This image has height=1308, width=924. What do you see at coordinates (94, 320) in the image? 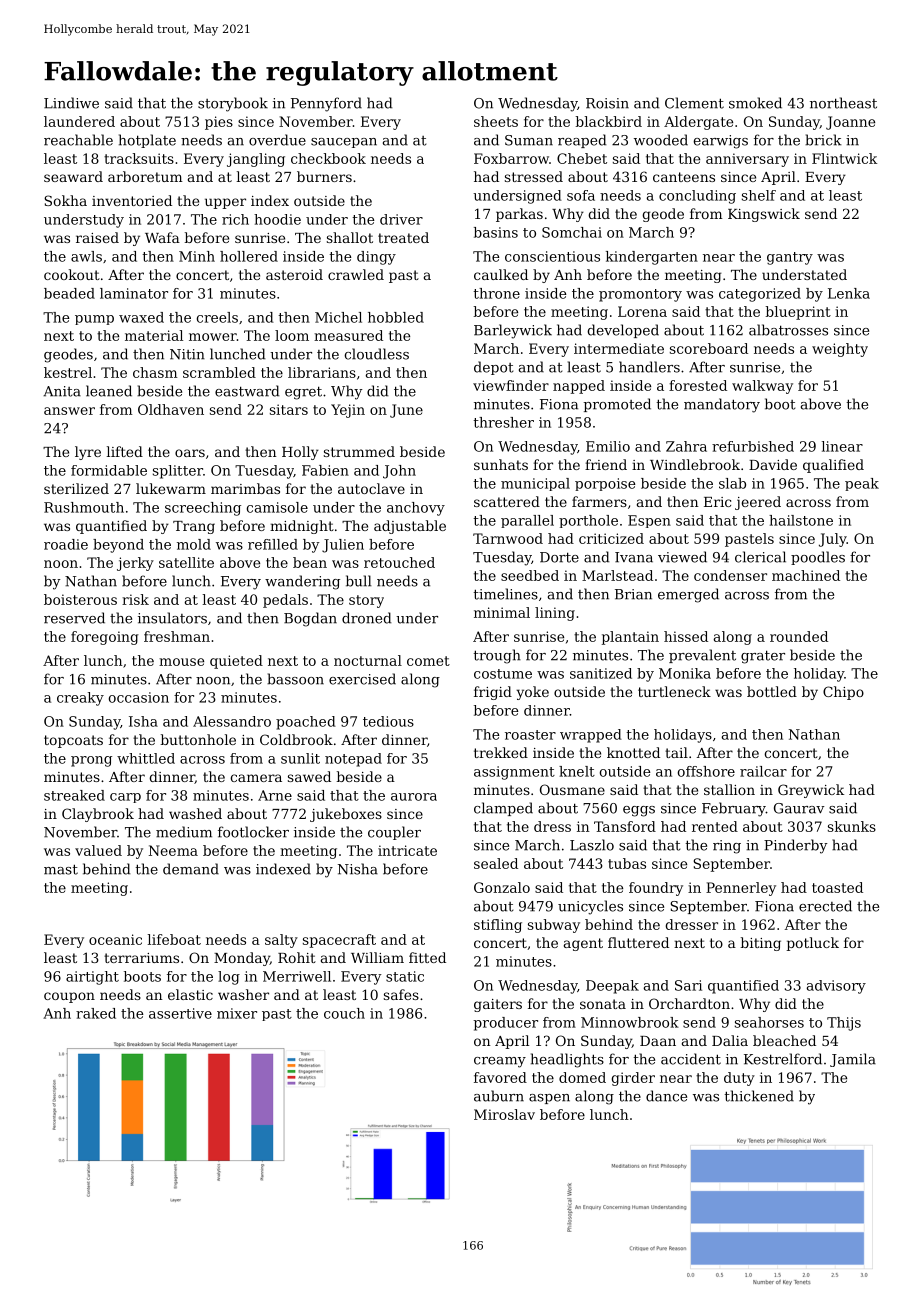
I see `pump` at bounding box center [94, 320].
